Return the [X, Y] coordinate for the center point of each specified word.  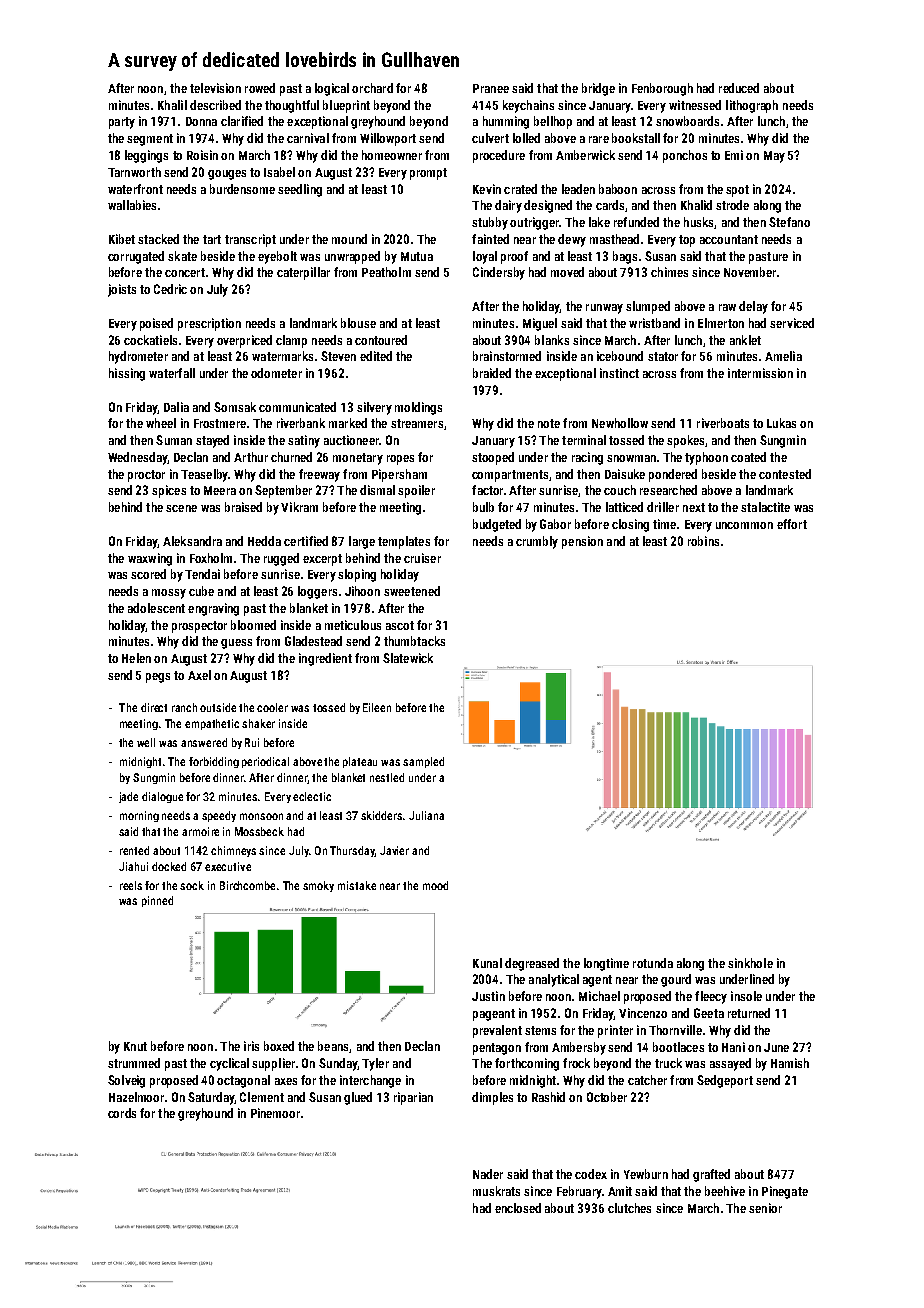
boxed [279, 1046]
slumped [648, 307]
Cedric [170, 289]
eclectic [312, 796]
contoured [381, 340]
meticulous [353, 625]
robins [703, 541]
